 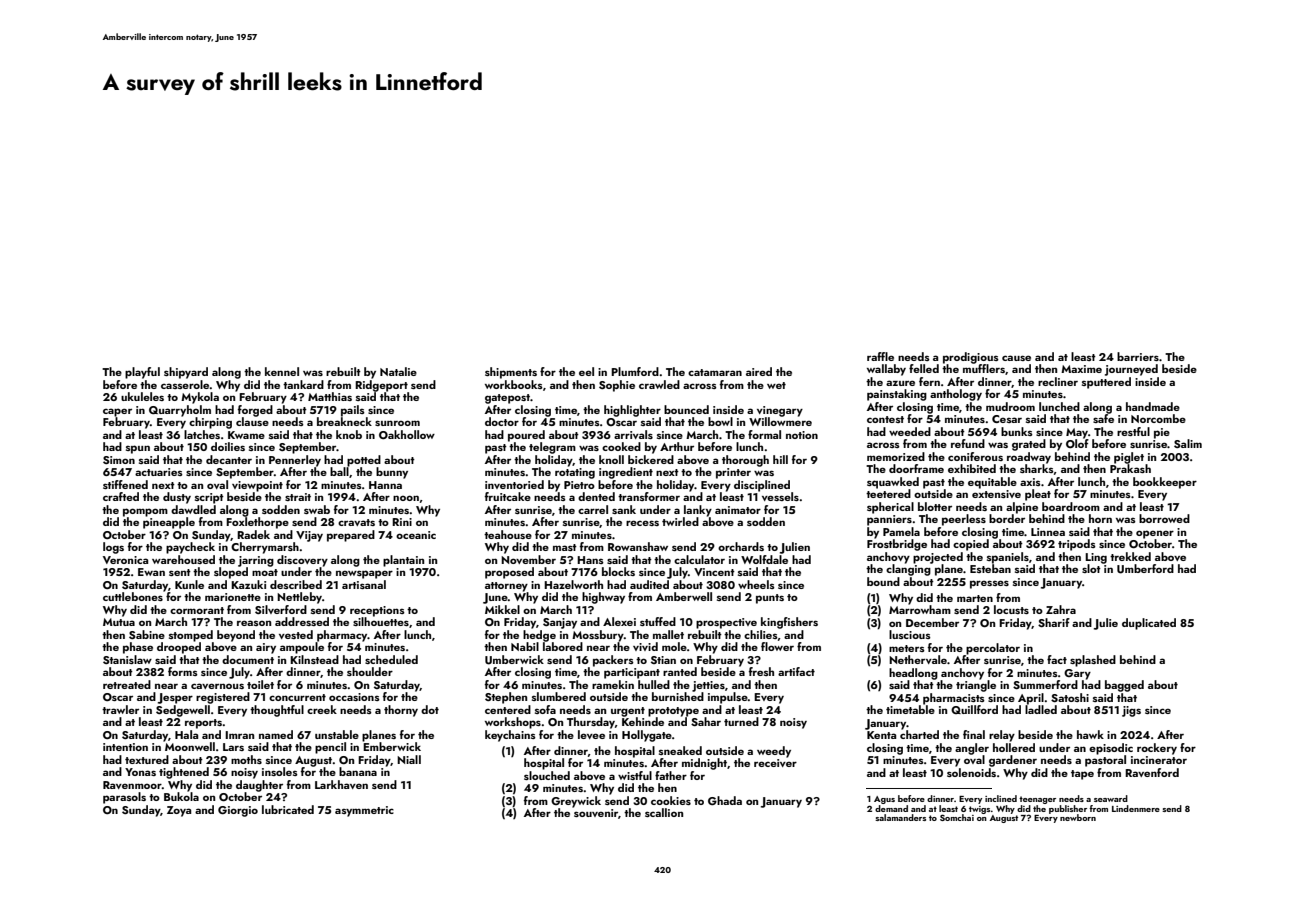 I want to click on barriers, so click(x=1138, y=356).
